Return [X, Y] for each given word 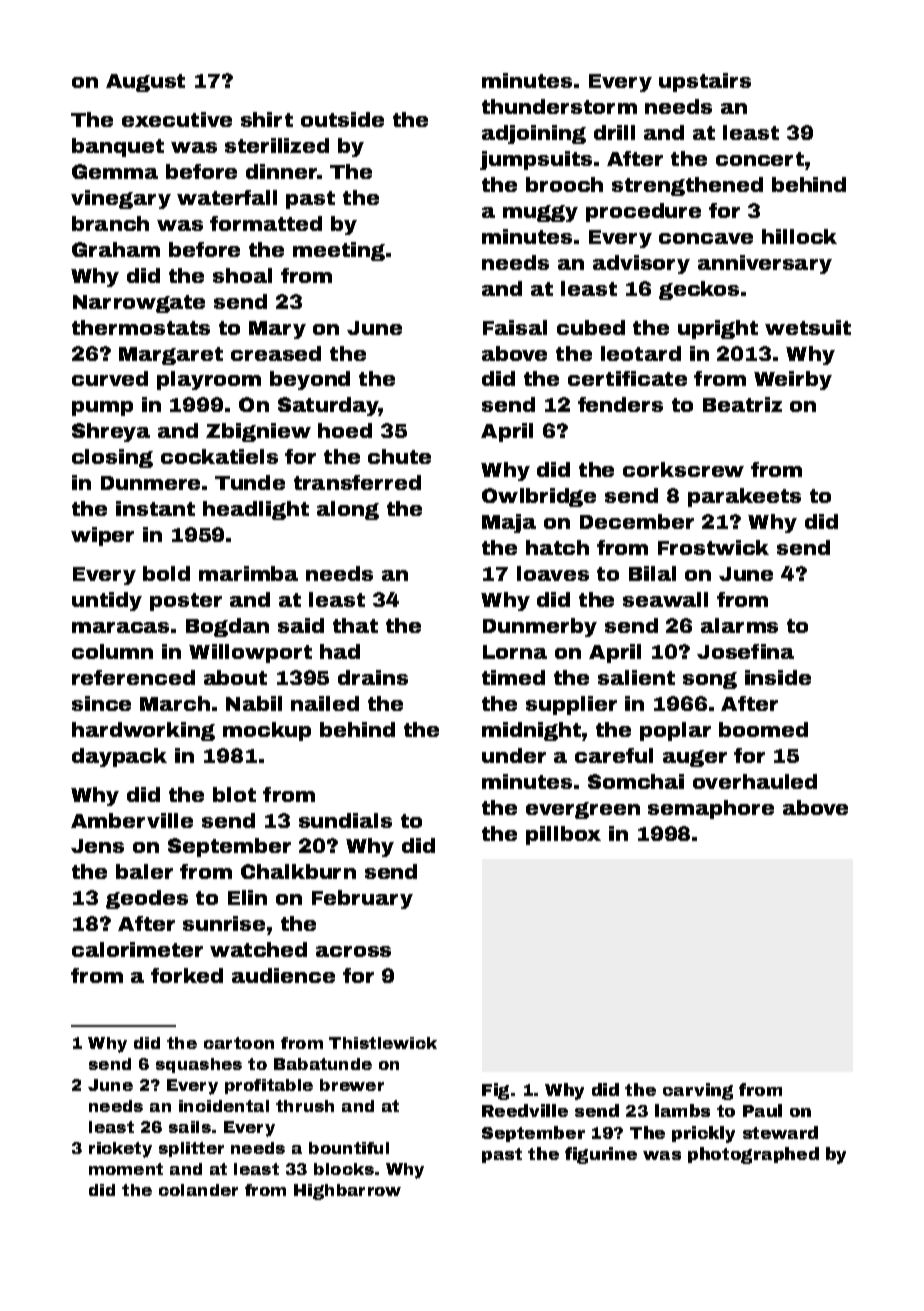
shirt [267, 119]
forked [187, 975]
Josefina [745, 651]
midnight [531, 731]
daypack [119, 757]
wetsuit [808, 327]
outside [342, 119]
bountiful [349, 1148]
